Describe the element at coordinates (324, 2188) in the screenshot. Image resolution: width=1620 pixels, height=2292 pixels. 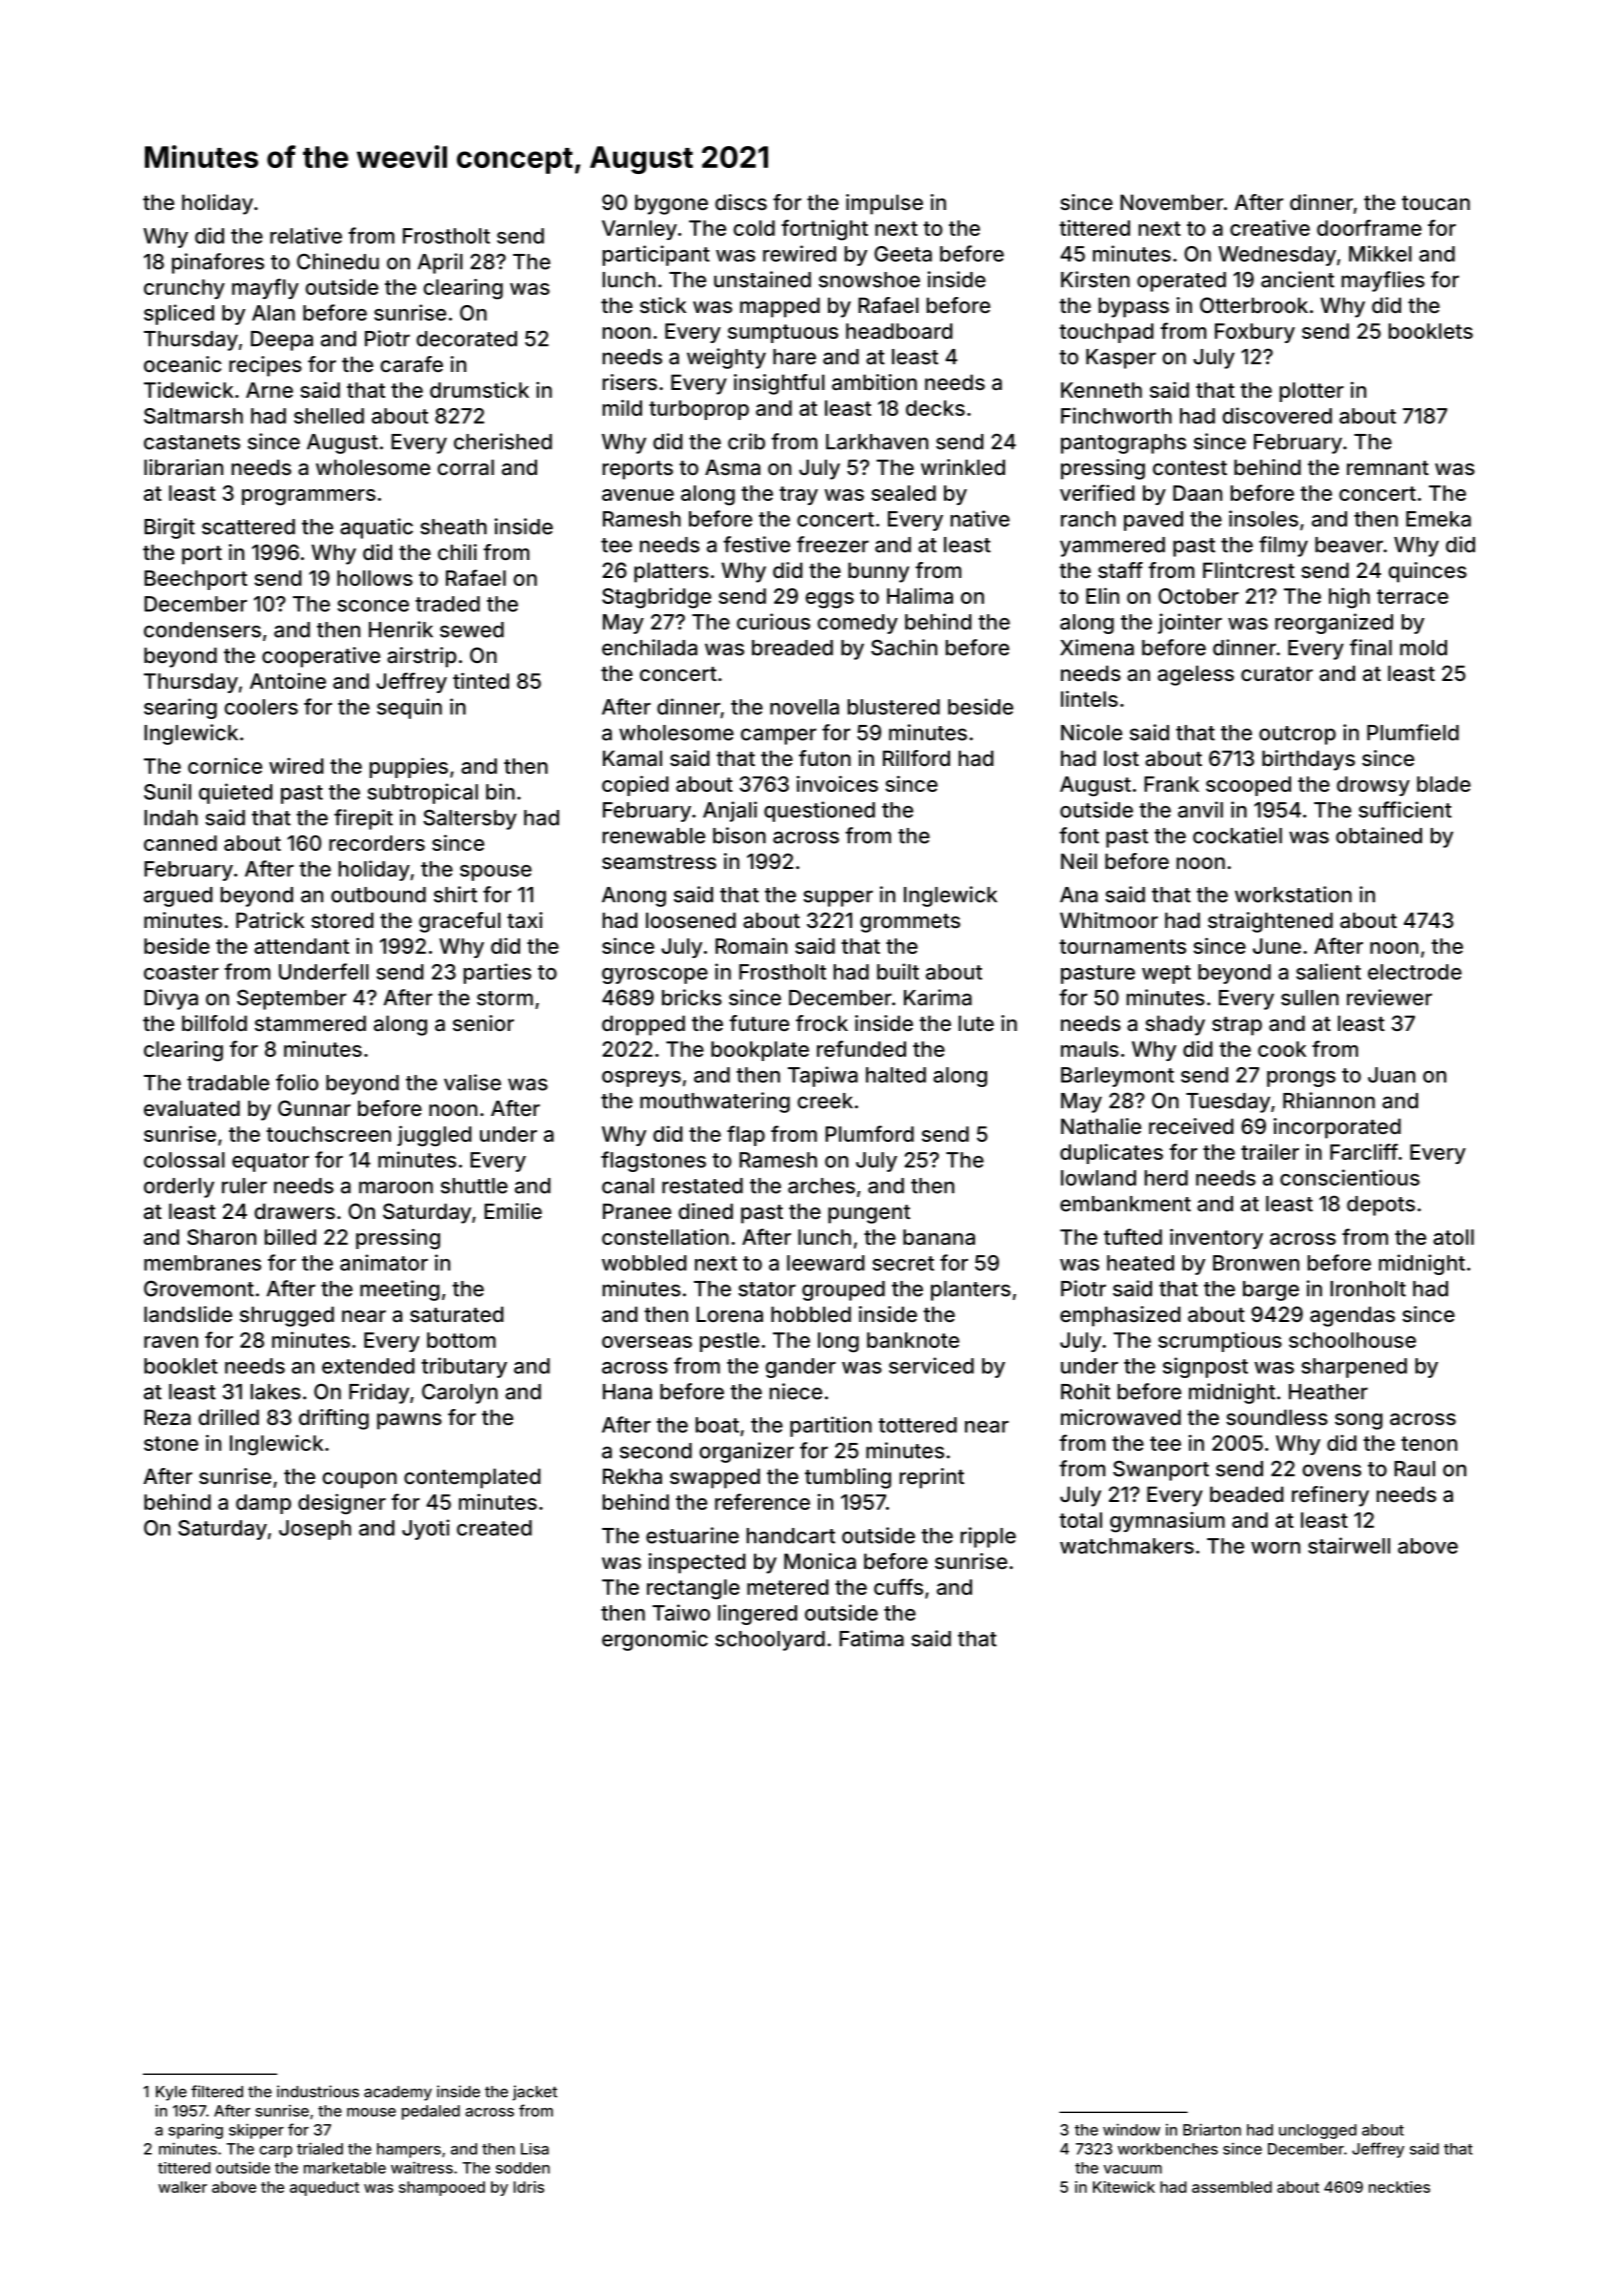
I see `aqueduct` at that location.
